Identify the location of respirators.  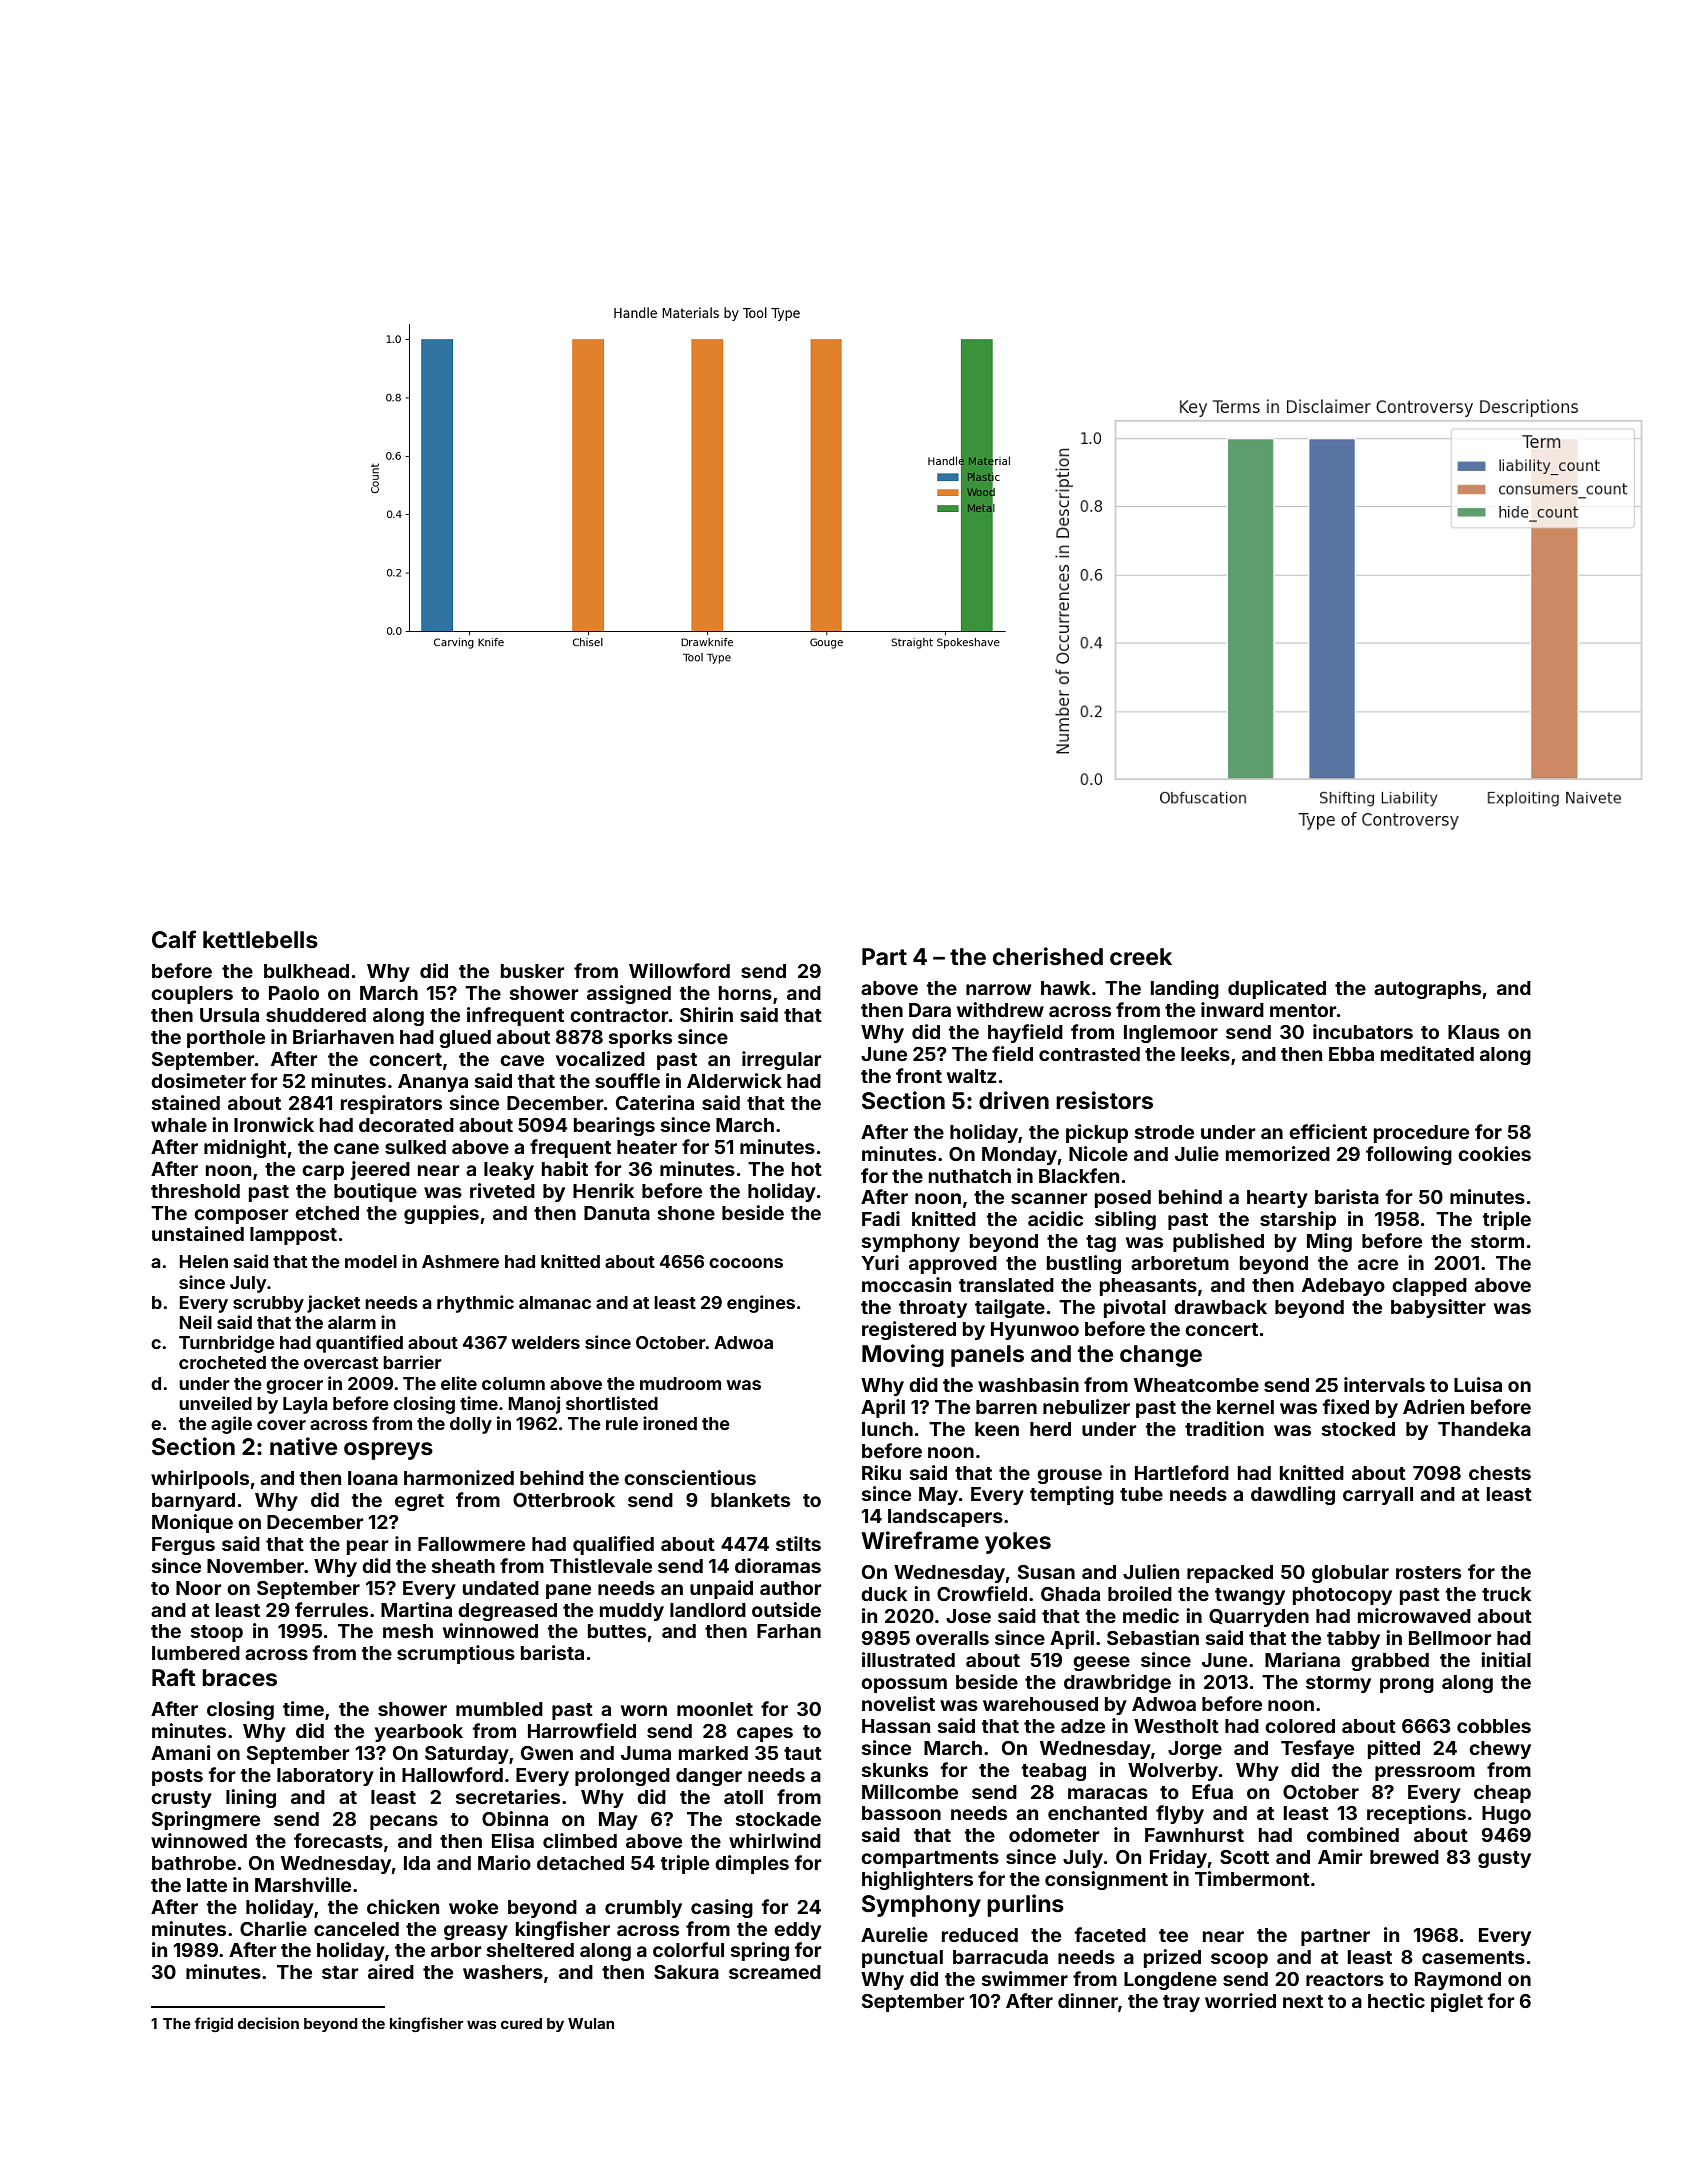
(391, 1104).
